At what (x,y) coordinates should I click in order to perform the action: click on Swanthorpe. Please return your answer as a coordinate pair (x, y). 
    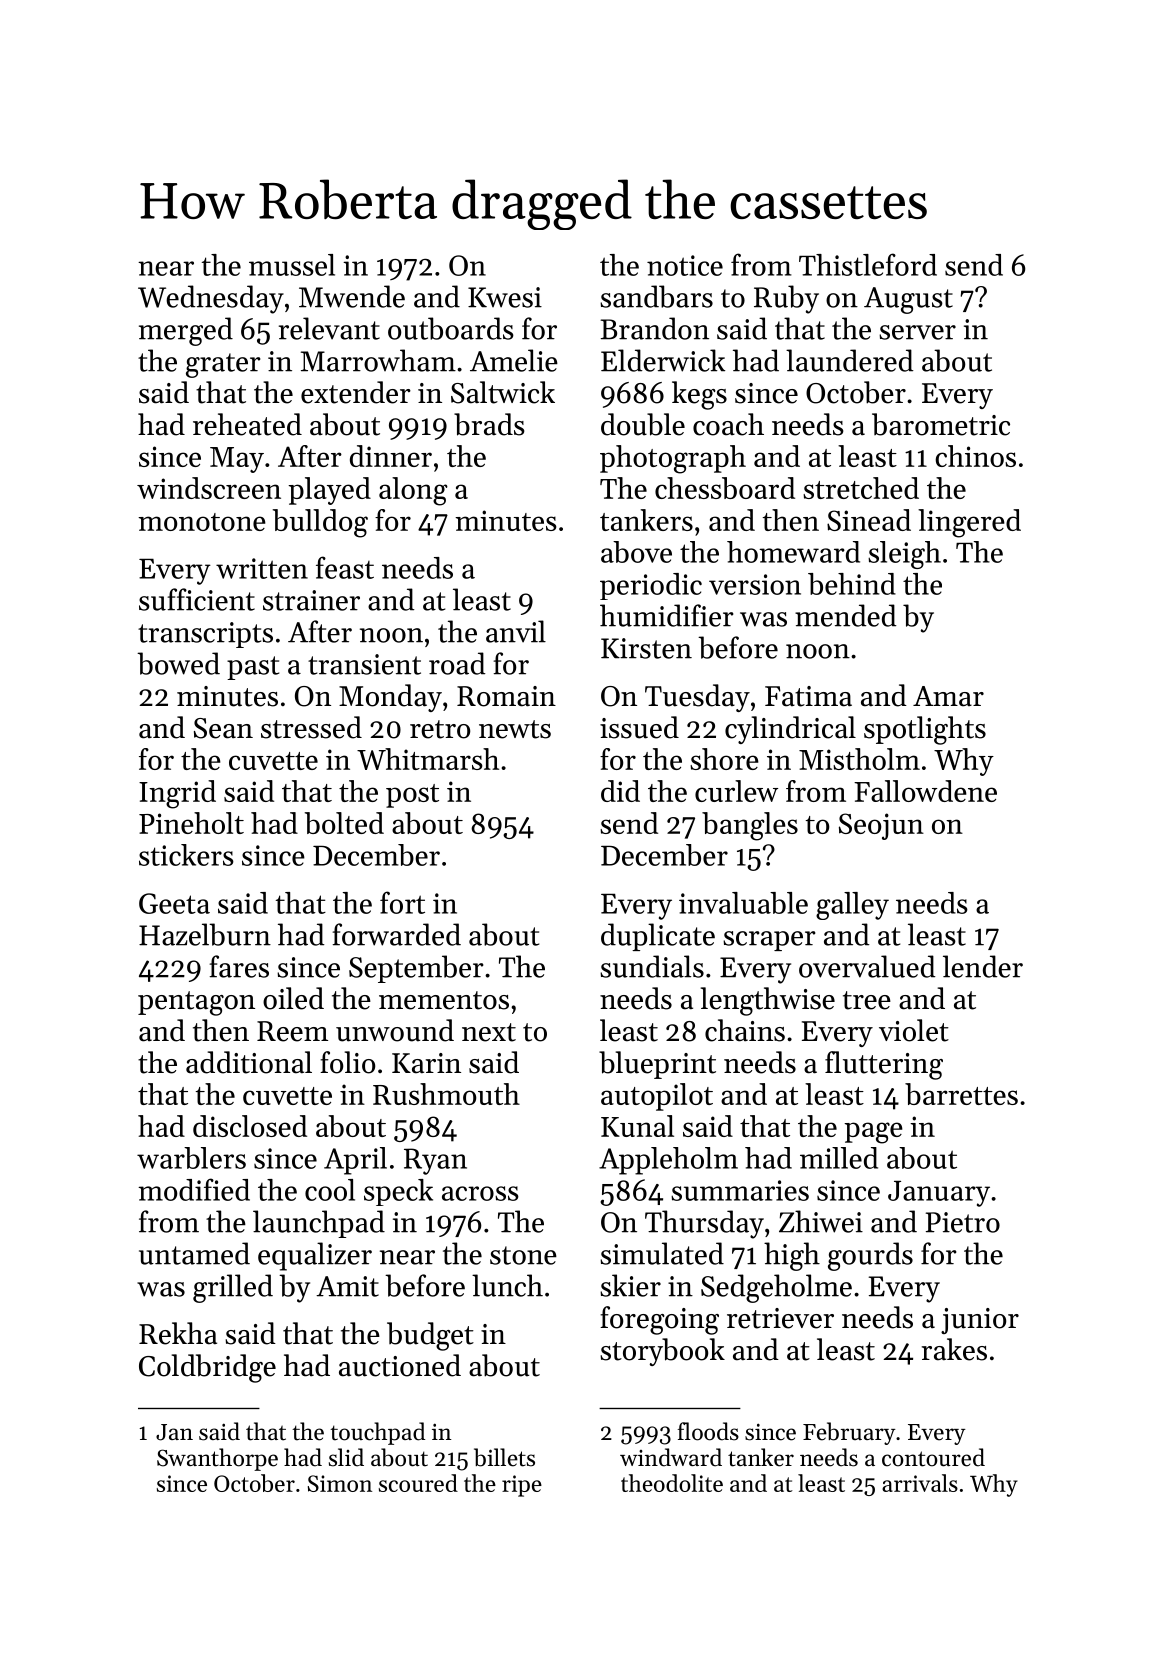
    Looking at the image, I should click on (217, 1459).
